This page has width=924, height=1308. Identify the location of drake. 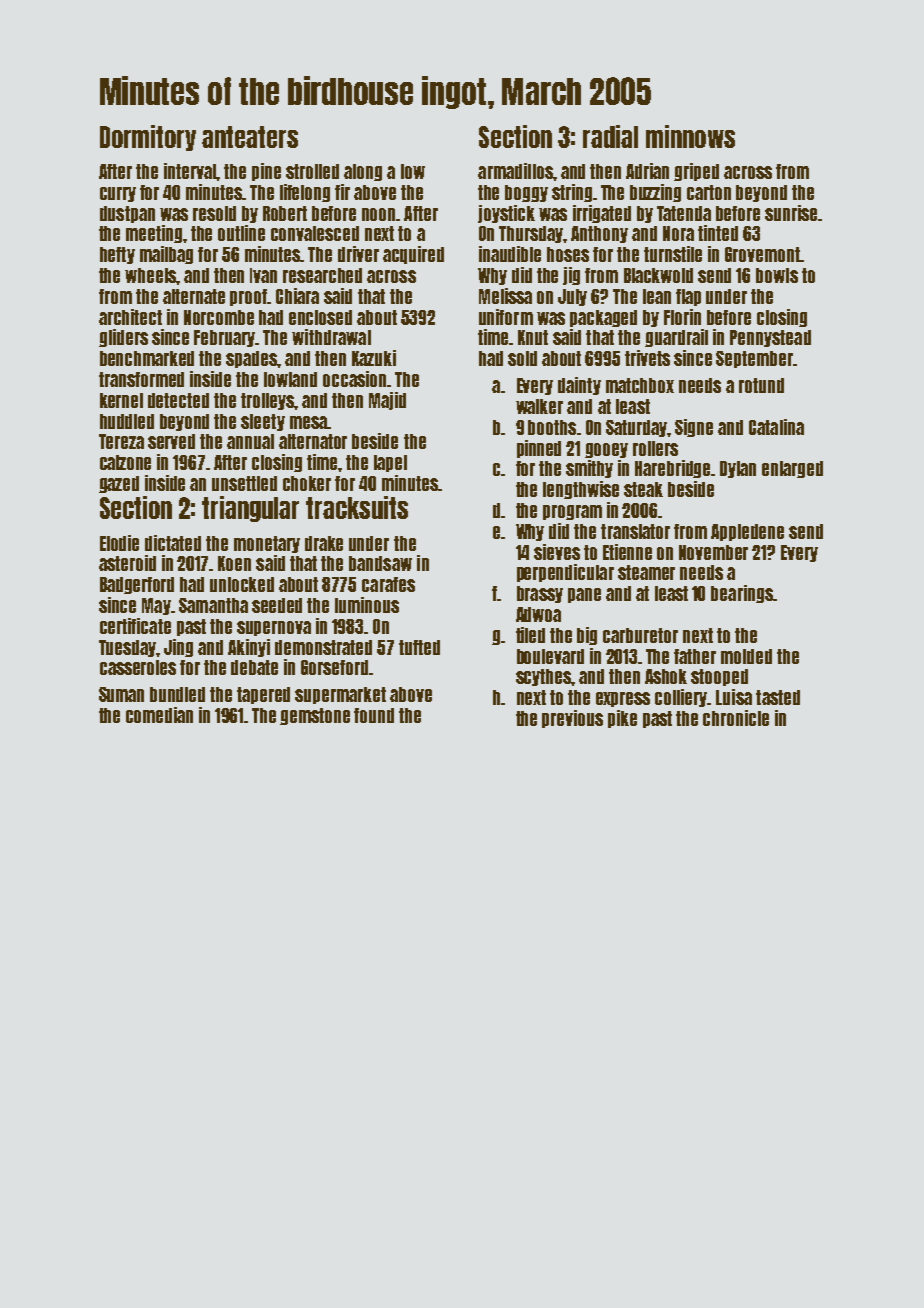
(324, 543).
